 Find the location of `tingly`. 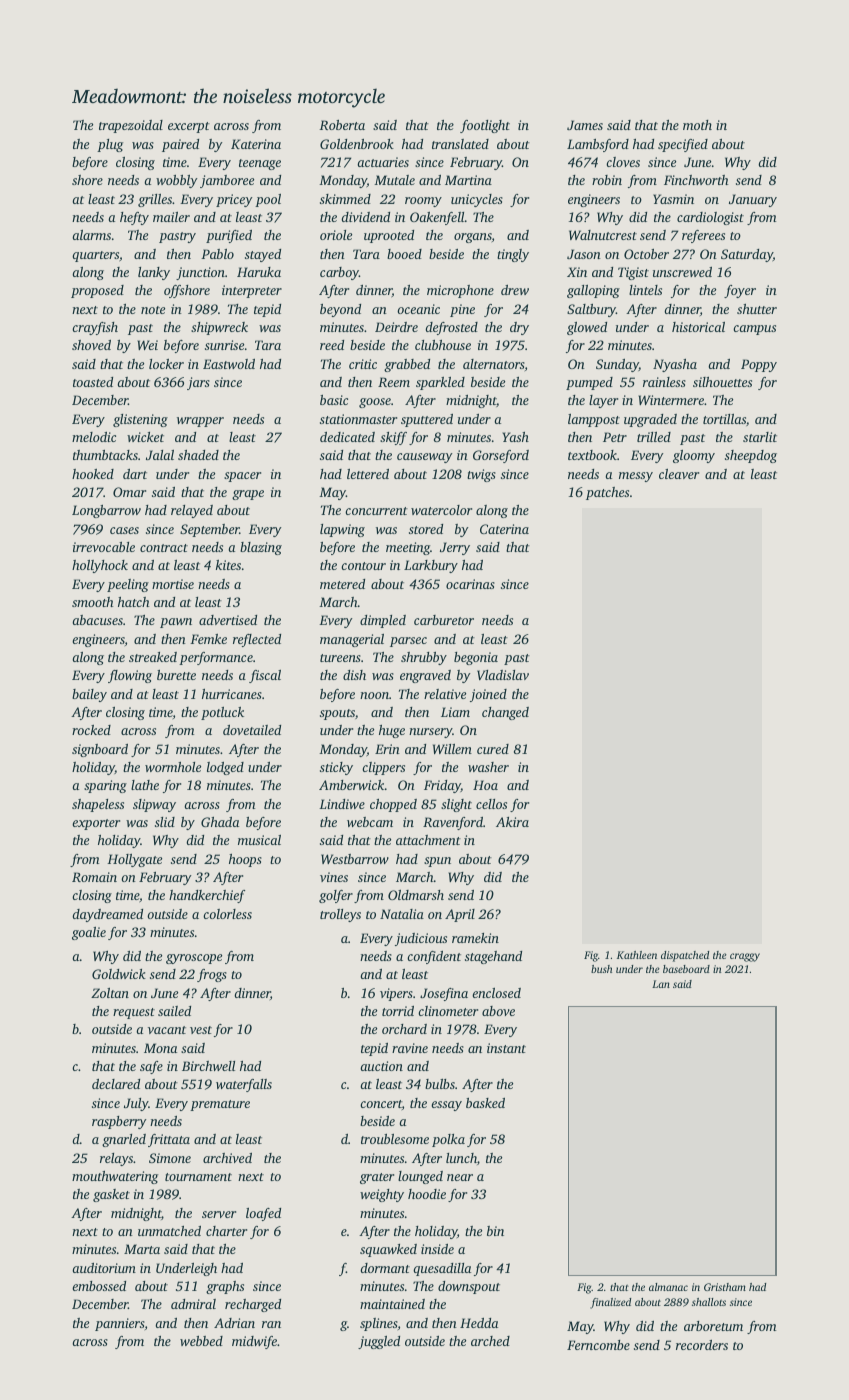

tingly is located at coordinates (513, 255).
